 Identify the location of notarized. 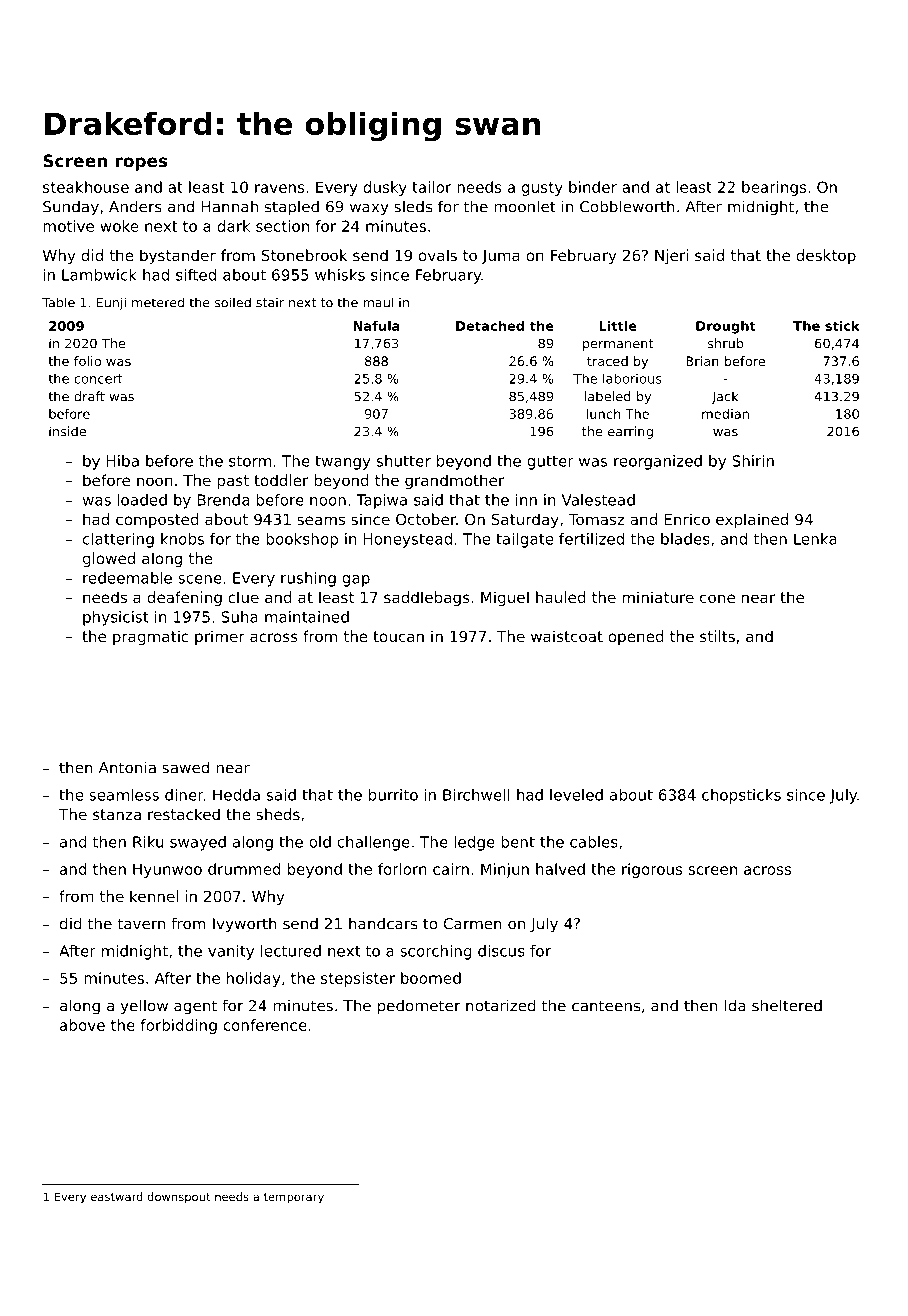
(501, 1005).
